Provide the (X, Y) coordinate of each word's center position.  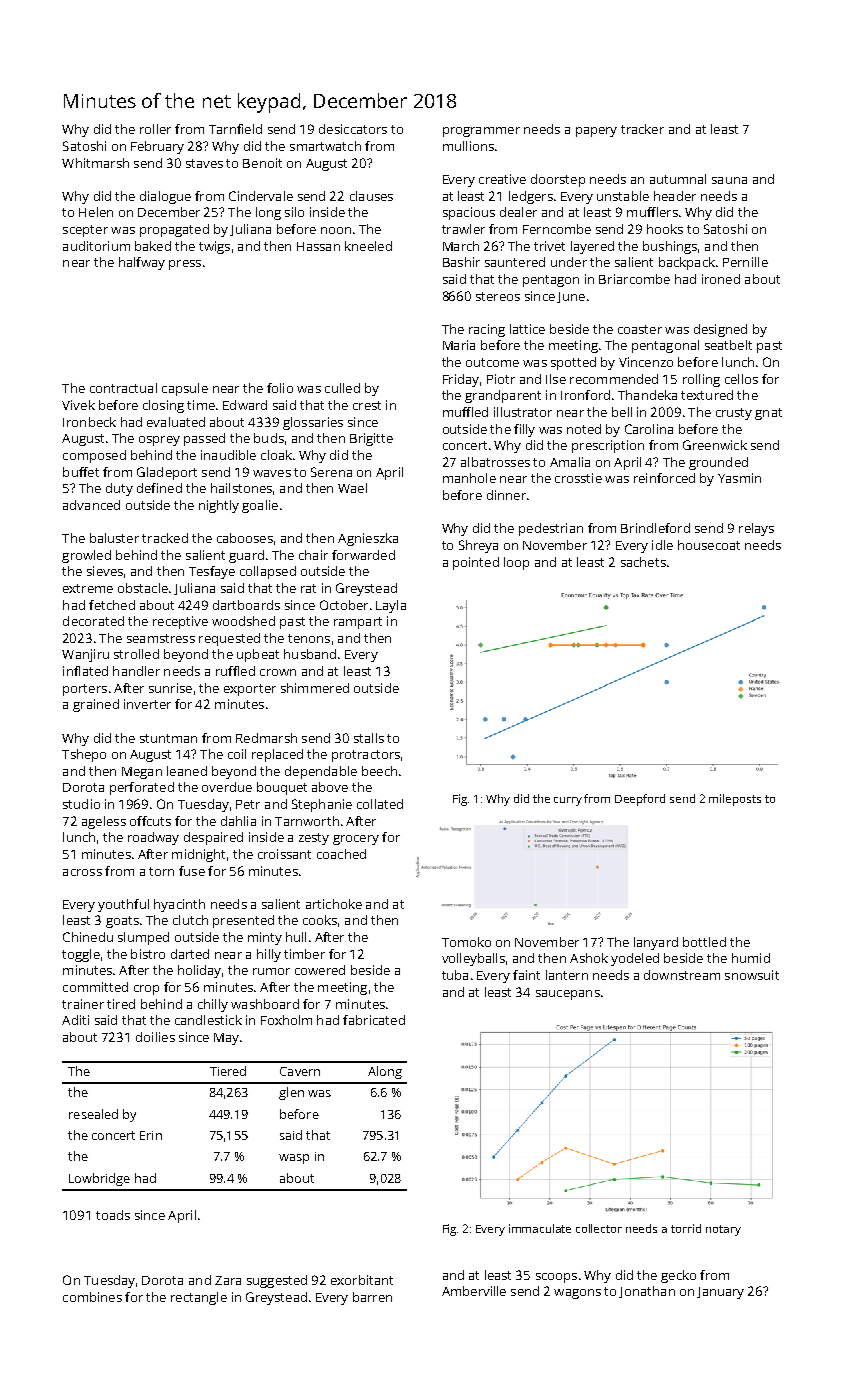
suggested (277, 1281)
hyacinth (179, 905)
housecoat (709, 545)
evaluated (176, 422)
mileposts (735, 800)
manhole (469, 478)
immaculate (540, 1228)
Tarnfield (235, 129)
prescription (608, 446)
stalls (369, 738)
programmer (481, 132)
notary (723, 1230)
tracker (642, 129)
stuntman (168, 738)
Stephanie (322, 805)
